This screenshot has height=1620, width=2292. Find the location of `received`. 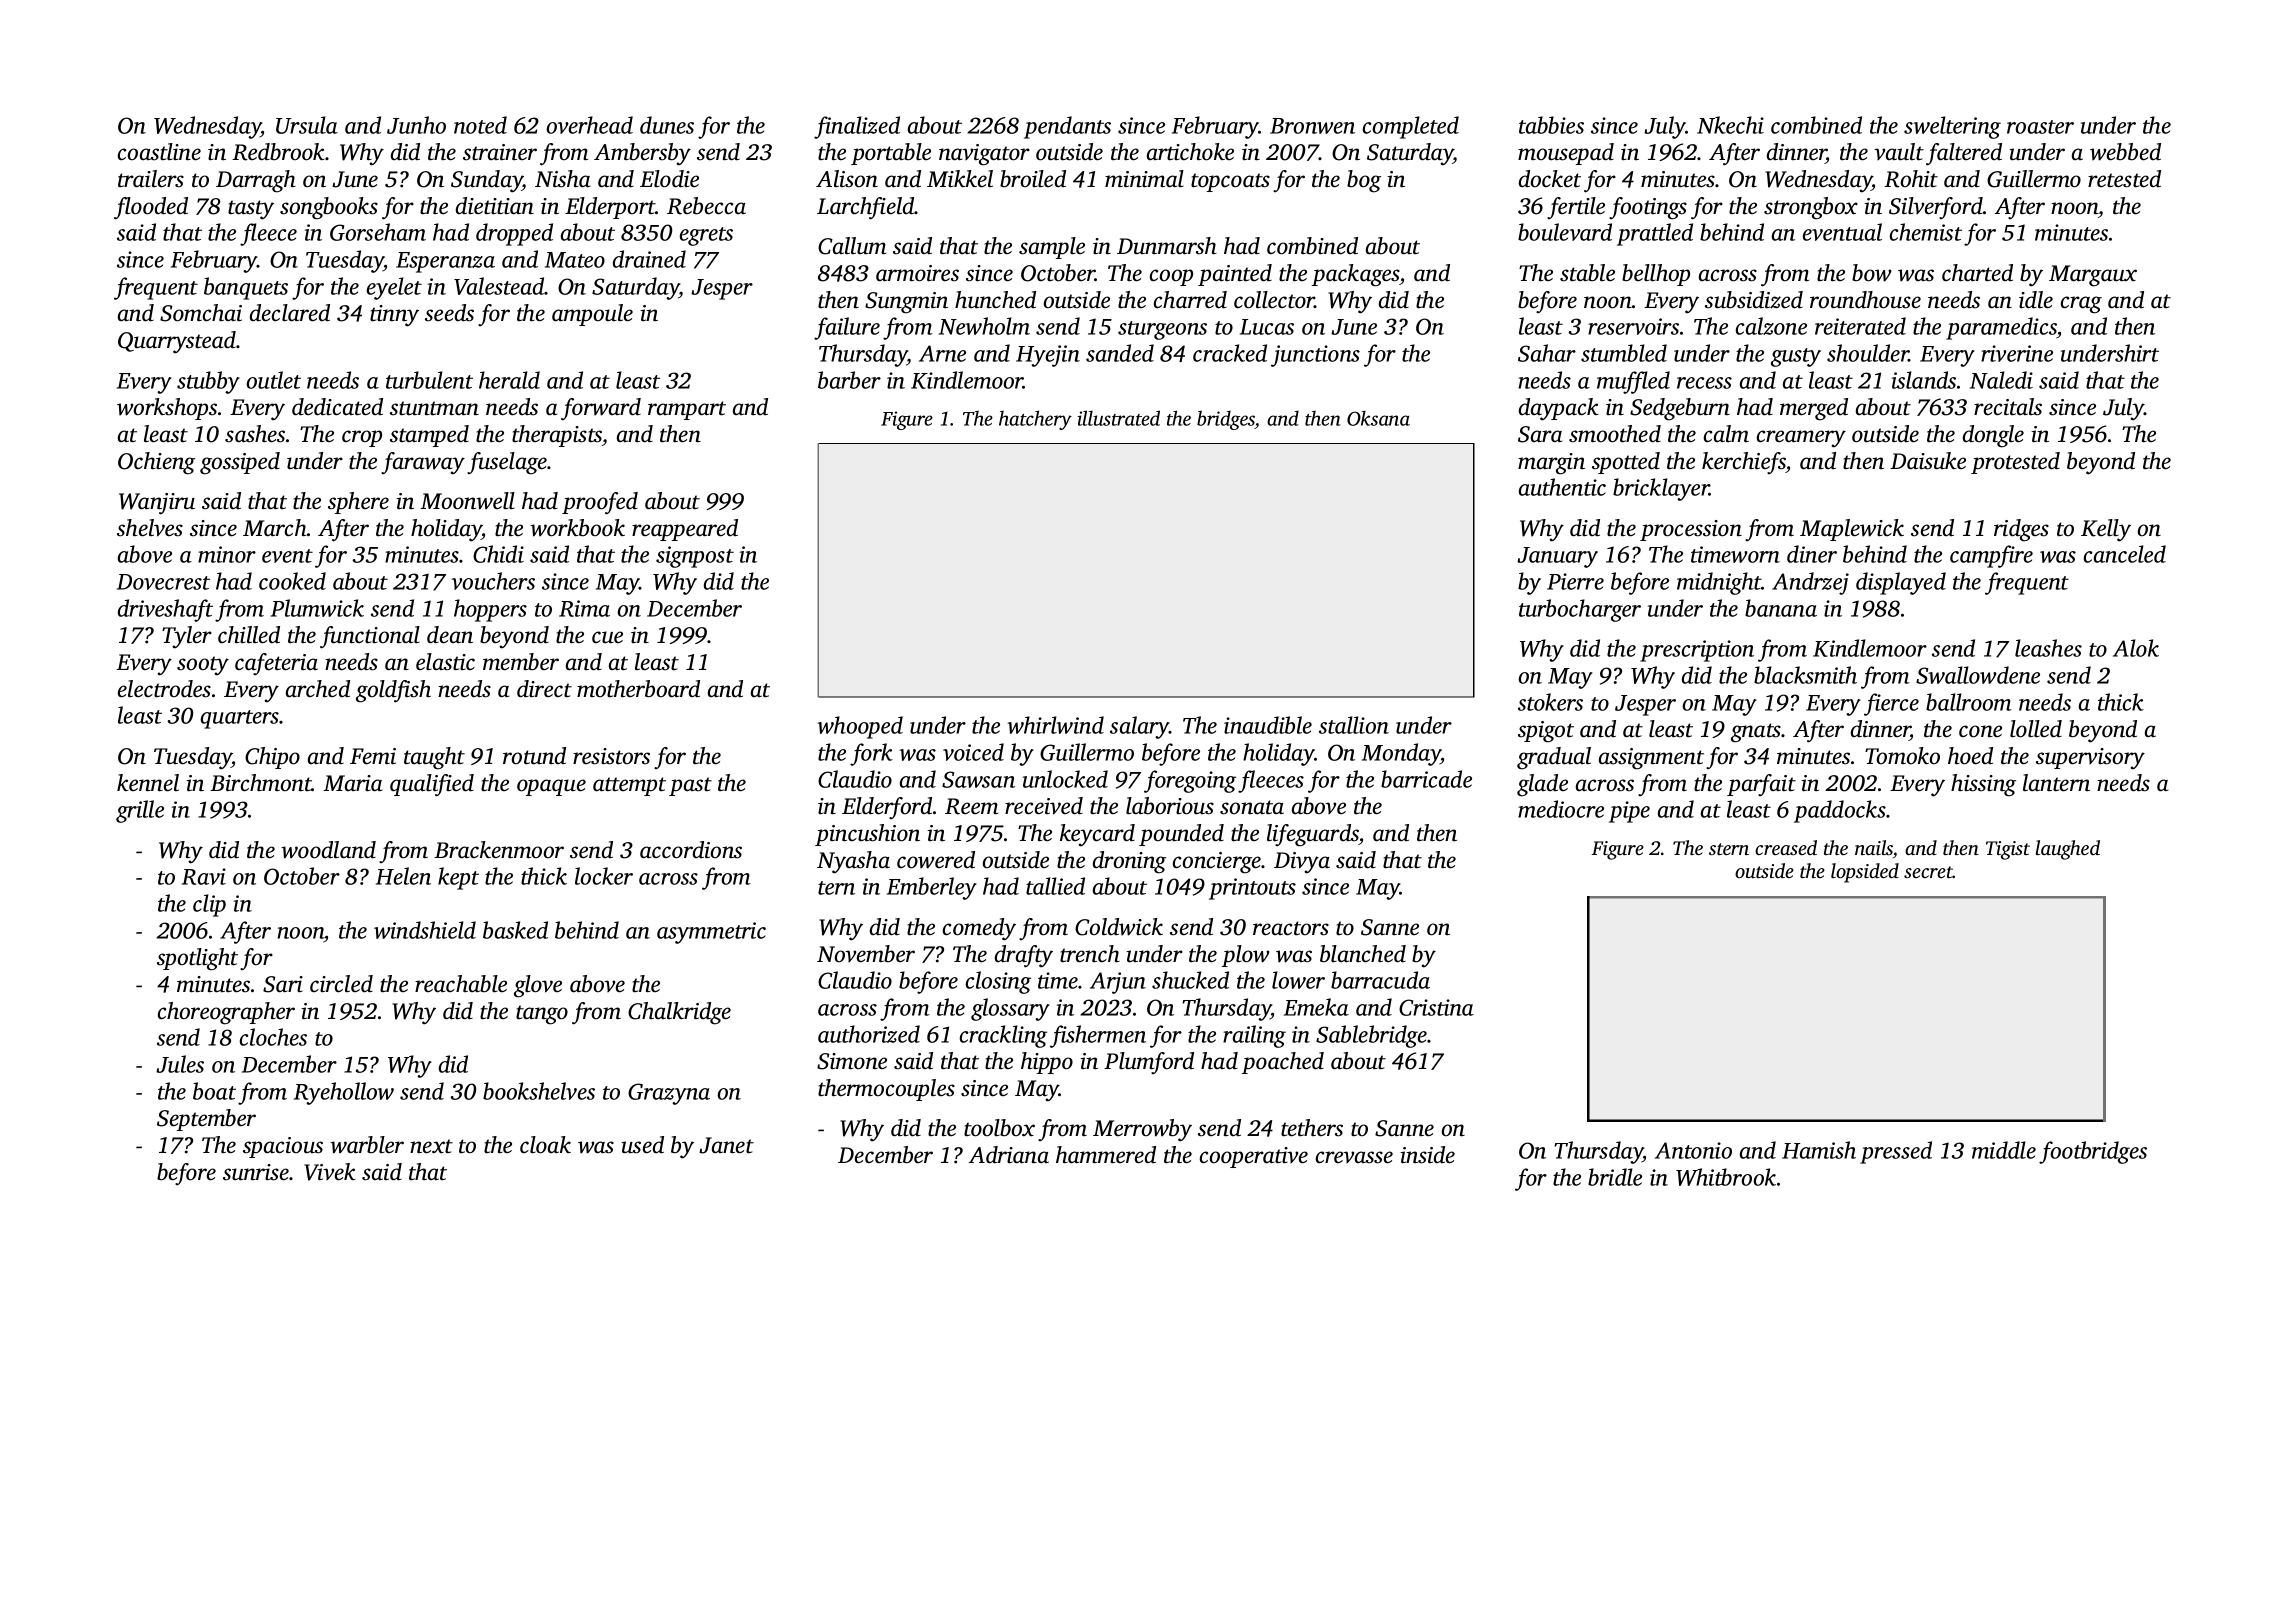

received is located at coordinates (1044, 806).
